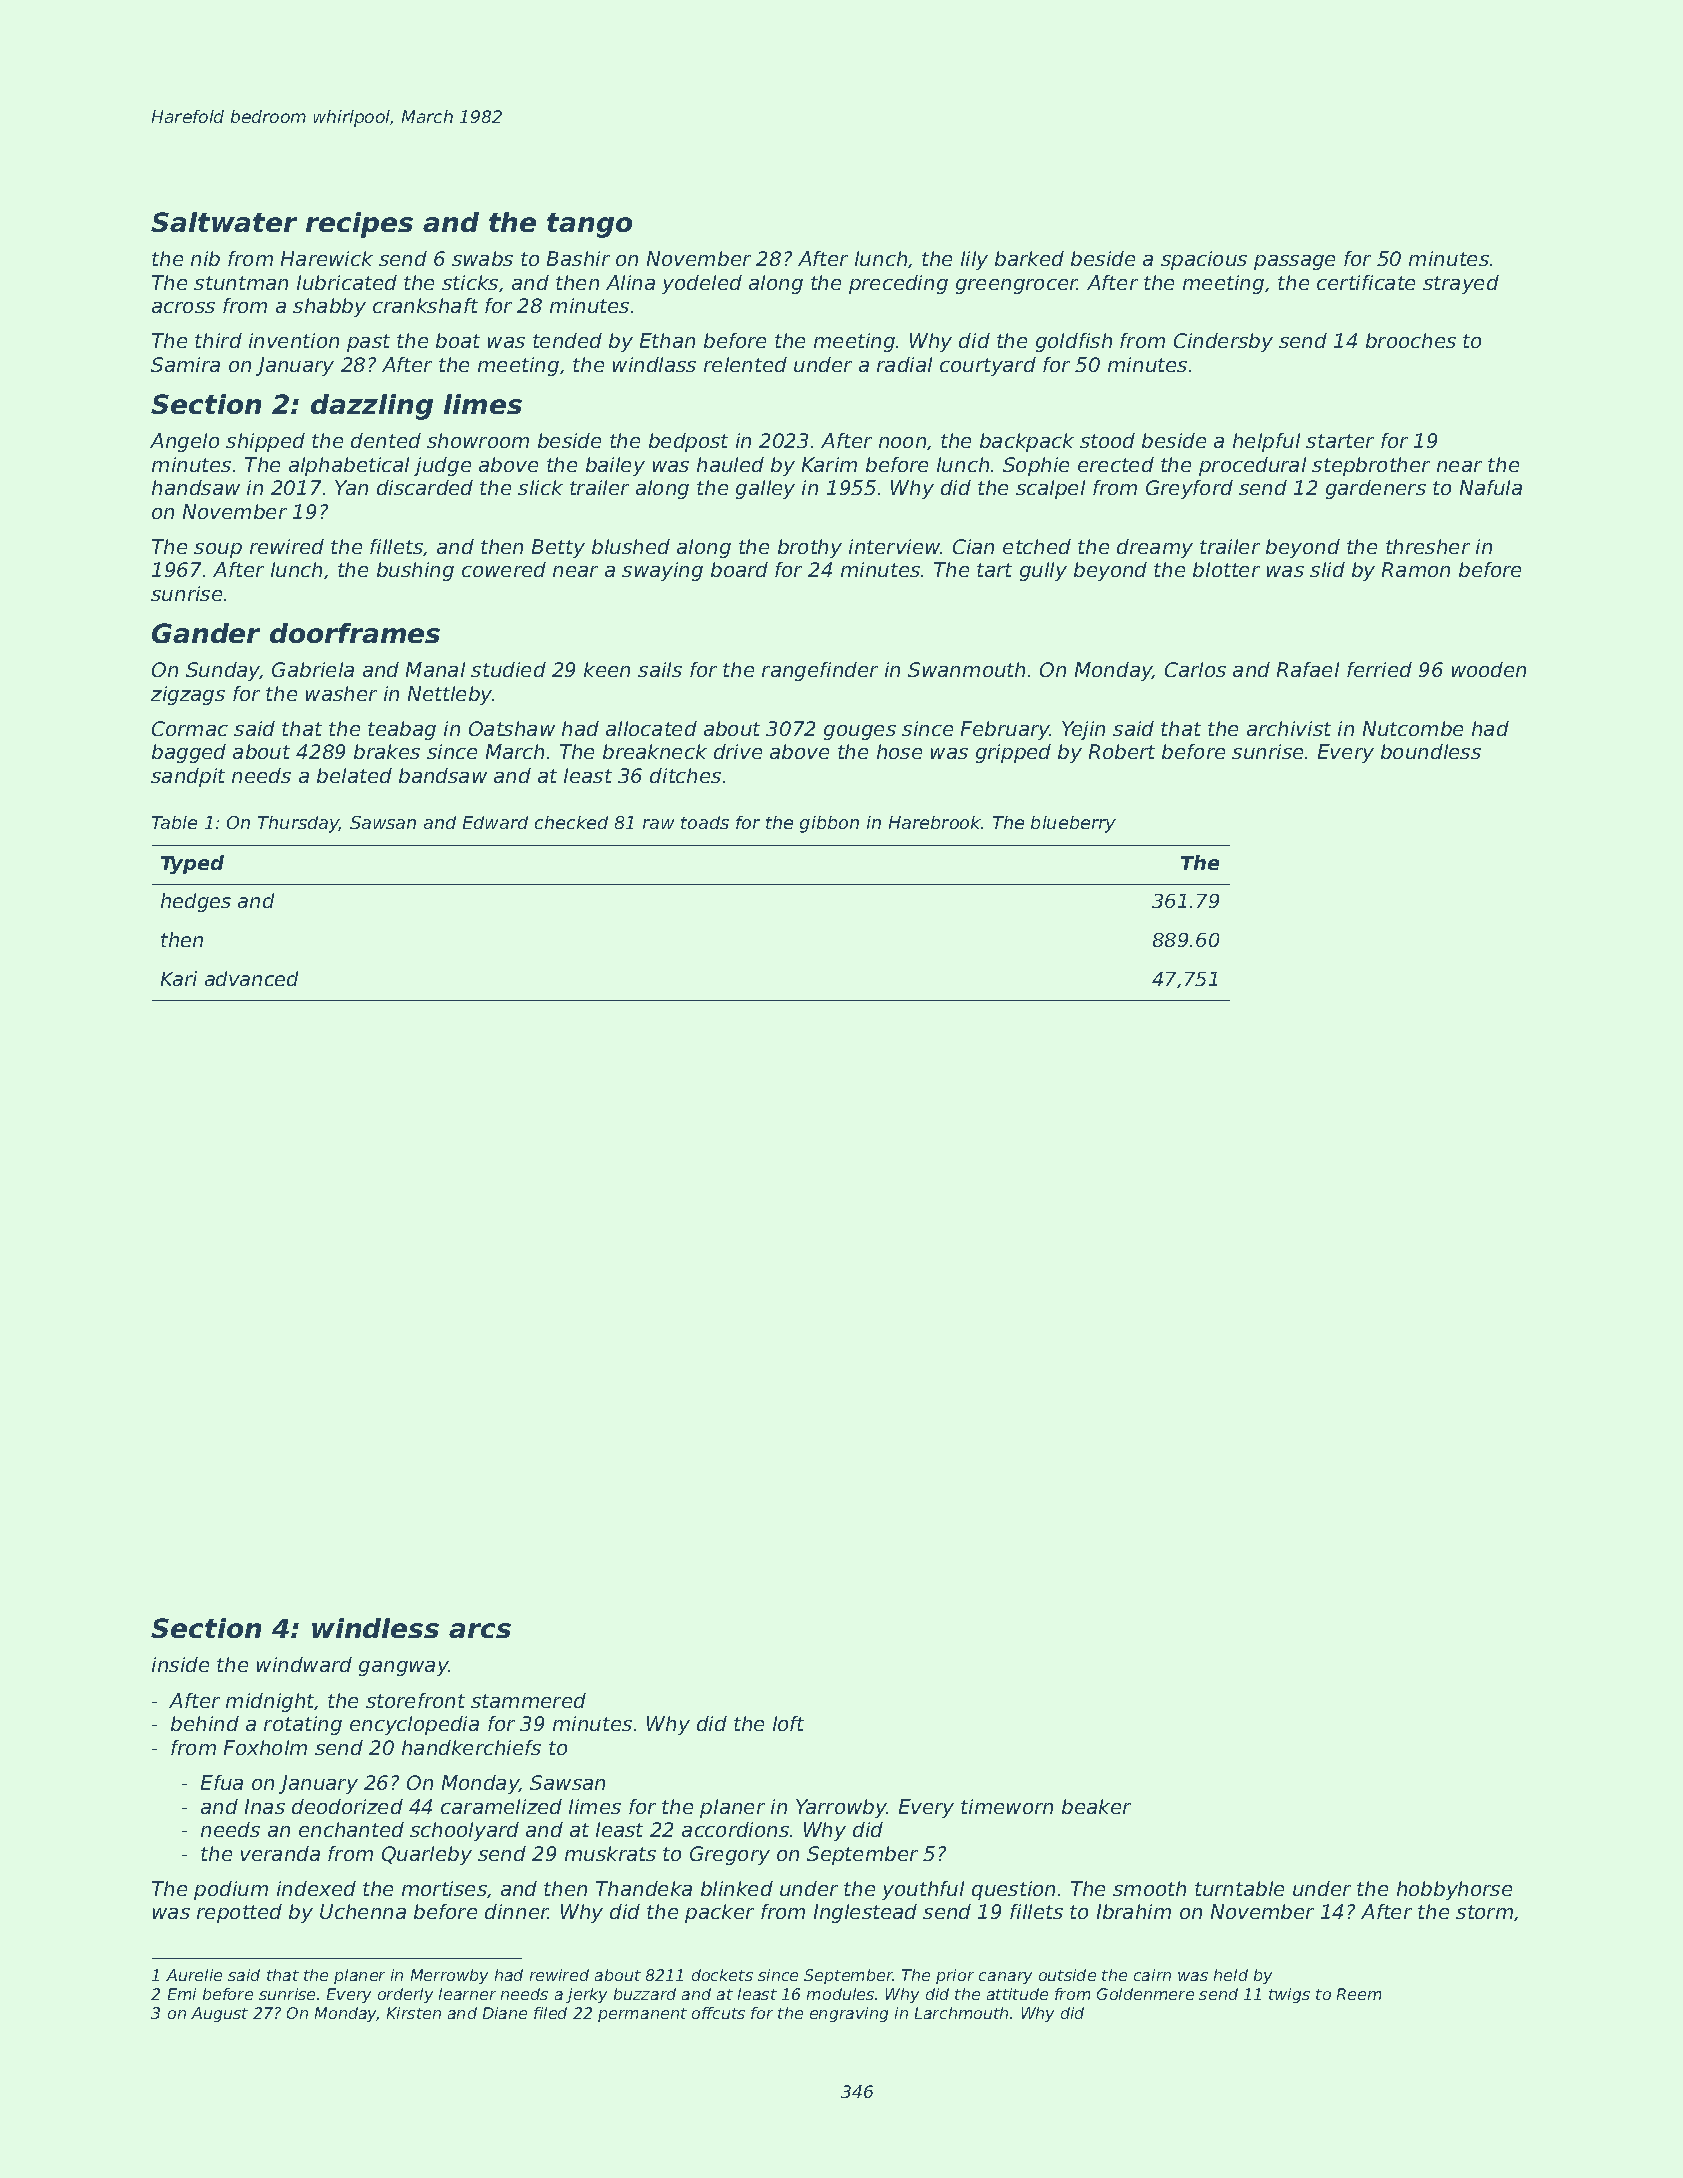  What do you see at coordinates (180, 1664) in the image?
I see `inside` at bounding box center [180, 1664].
